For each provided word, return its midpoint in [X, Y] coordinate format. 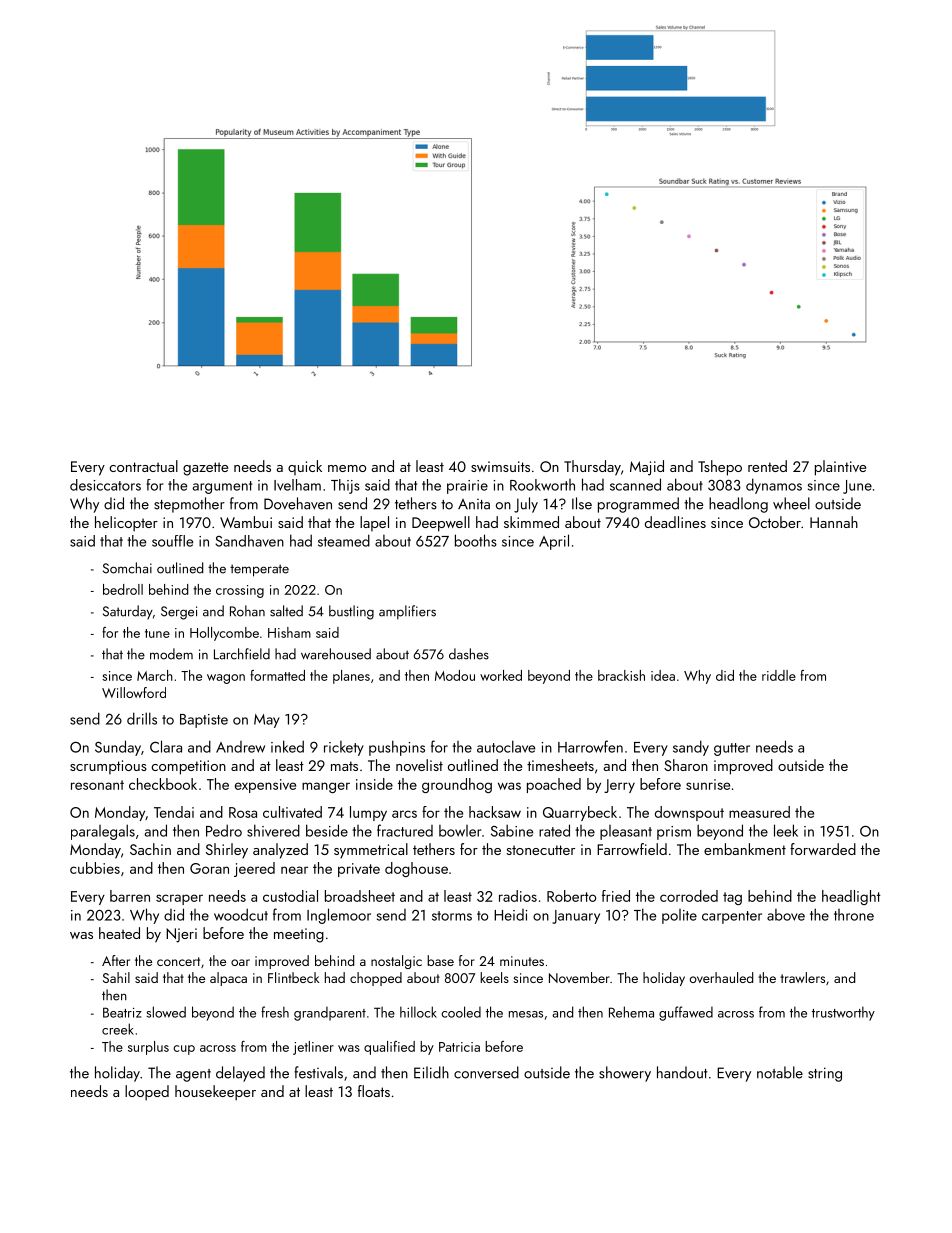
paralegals [103, 832]
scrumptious [108, 767]
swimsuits [500, 466]
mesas [526, 1014]
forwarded [823, 849]
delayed [240, 1074]
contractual [143, 466]
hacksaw [495, 812]
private [359, 870]
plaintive [840, 468]
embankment [745, 849]
